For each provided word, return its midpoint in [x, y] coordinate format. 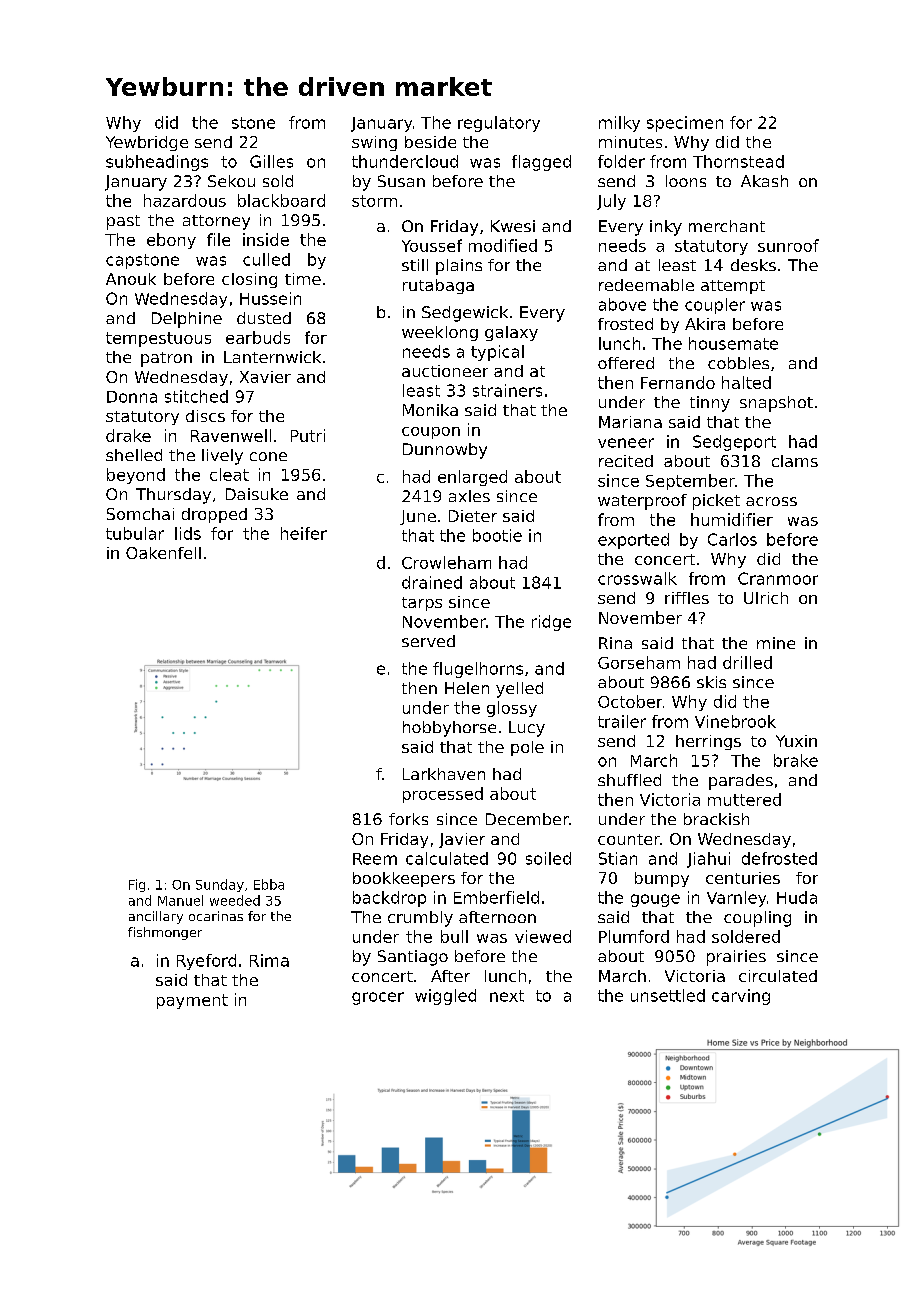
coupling [757, 919]
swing [374, 143]
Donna [132, 397]
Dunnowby [445, 451]
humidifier [732, 519]
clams [795, 461]
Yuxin [796, 741]
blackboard [281, 200]
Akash [764, 181]
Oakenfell [163, 553]
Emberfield [496, 897]
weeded [235, 900]
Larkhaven [444, 774]
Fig [137, 885]
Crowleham [446, 562]
